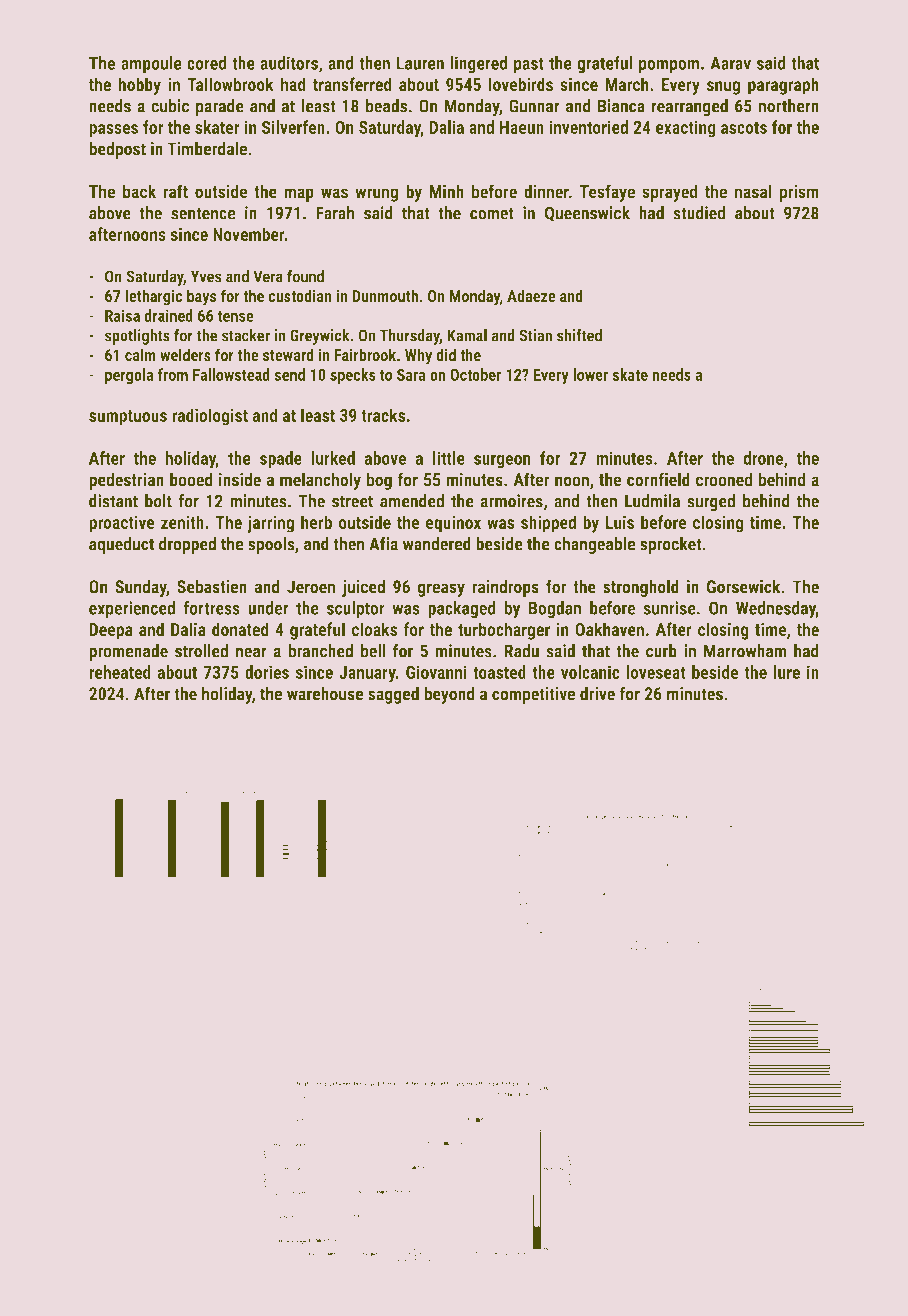  Describe the element at coordinates (711, 502) in the screenshot. I see `surged` at that location.
